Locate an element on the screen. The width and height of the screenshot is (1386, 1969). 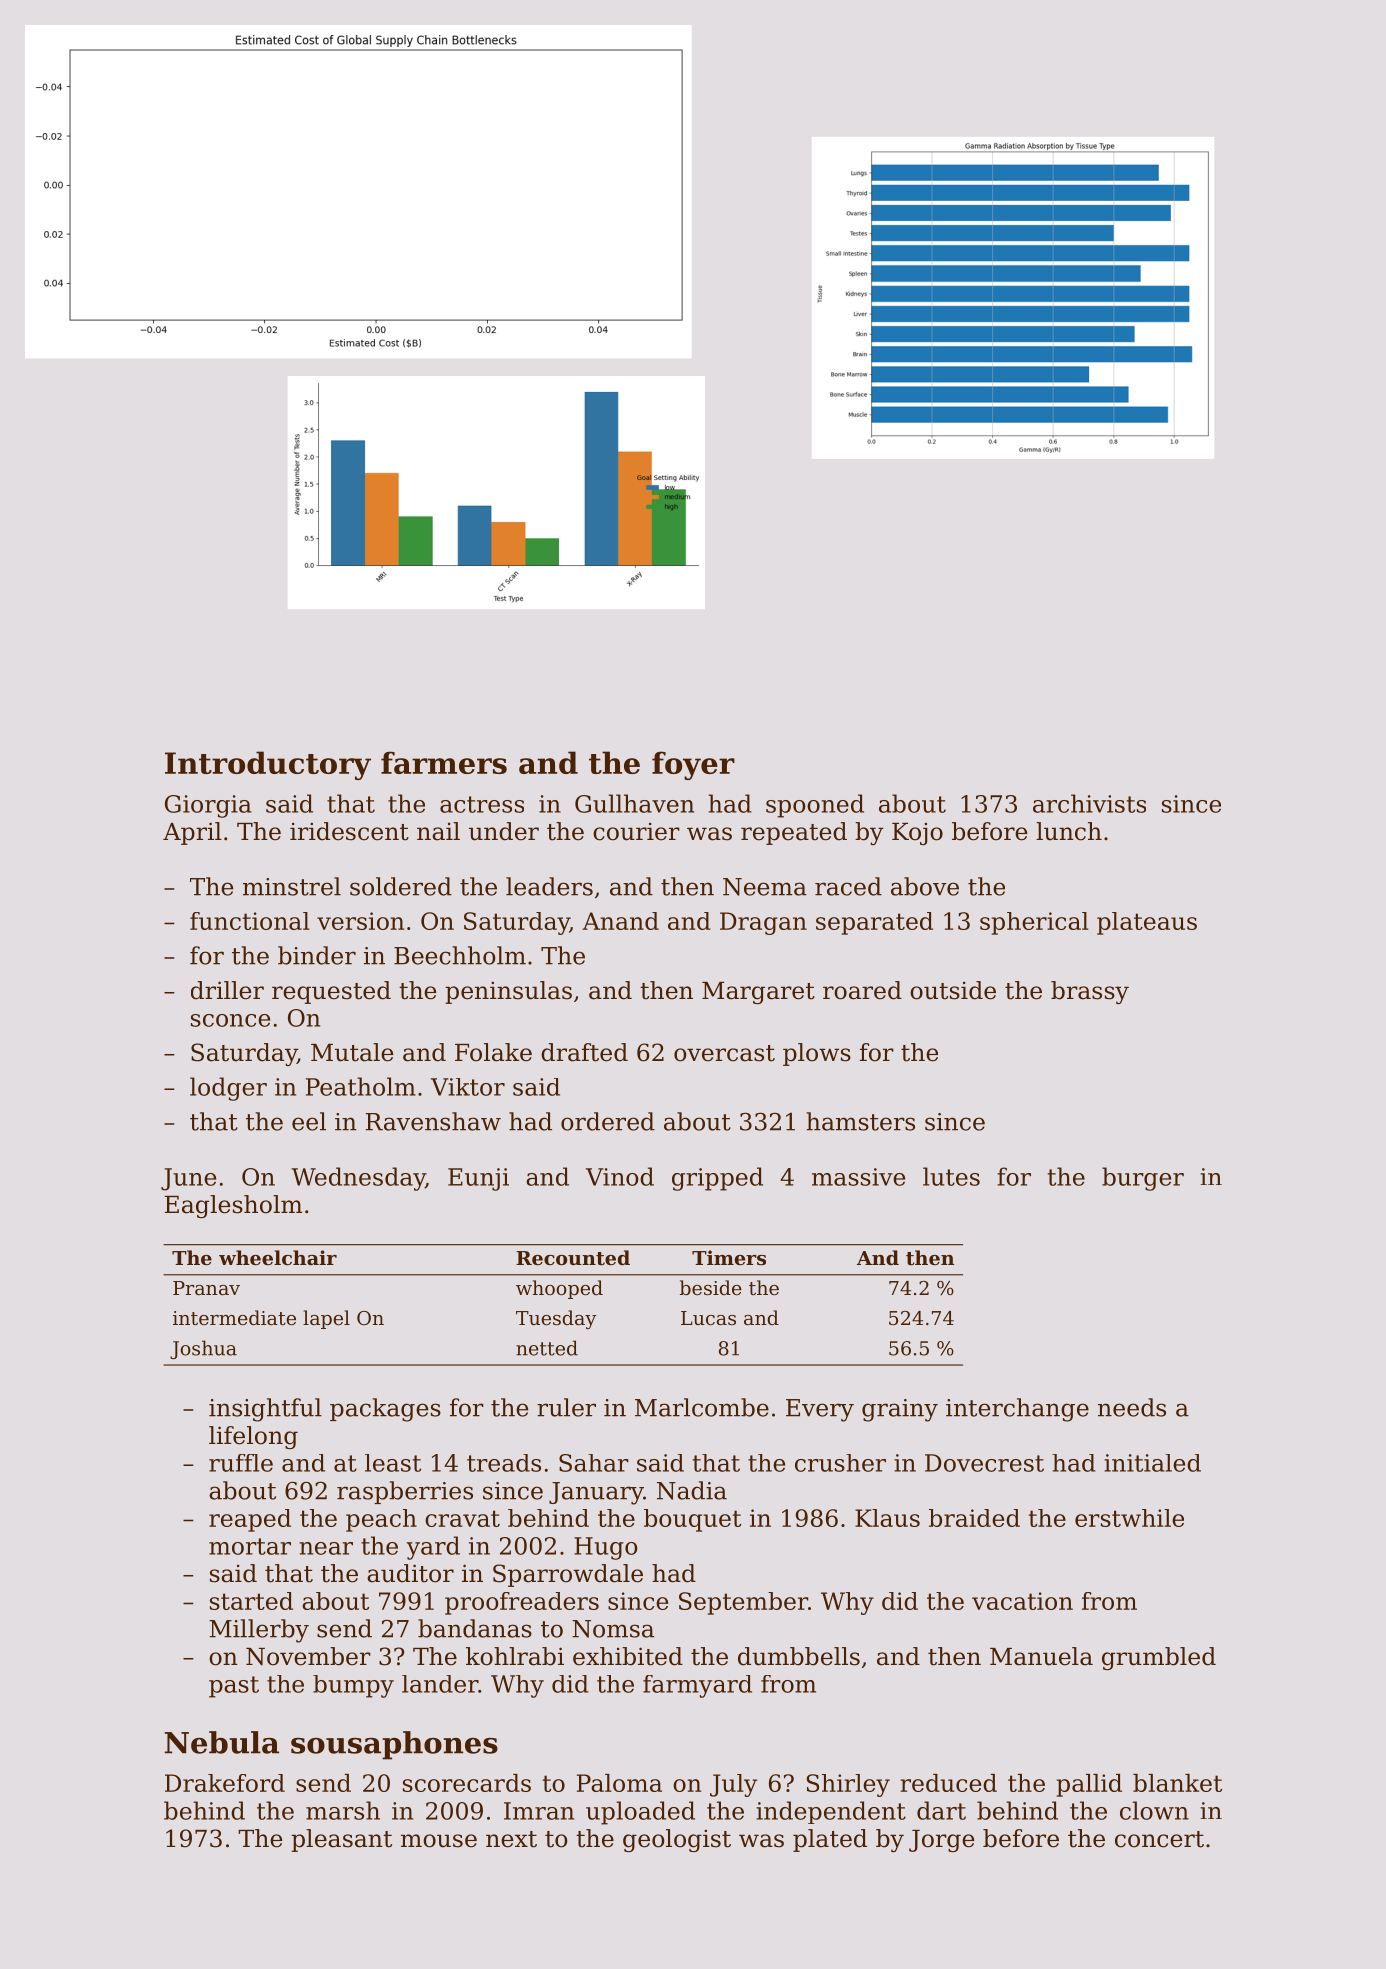
Peatholm is located at coordinates (361, 1086).
